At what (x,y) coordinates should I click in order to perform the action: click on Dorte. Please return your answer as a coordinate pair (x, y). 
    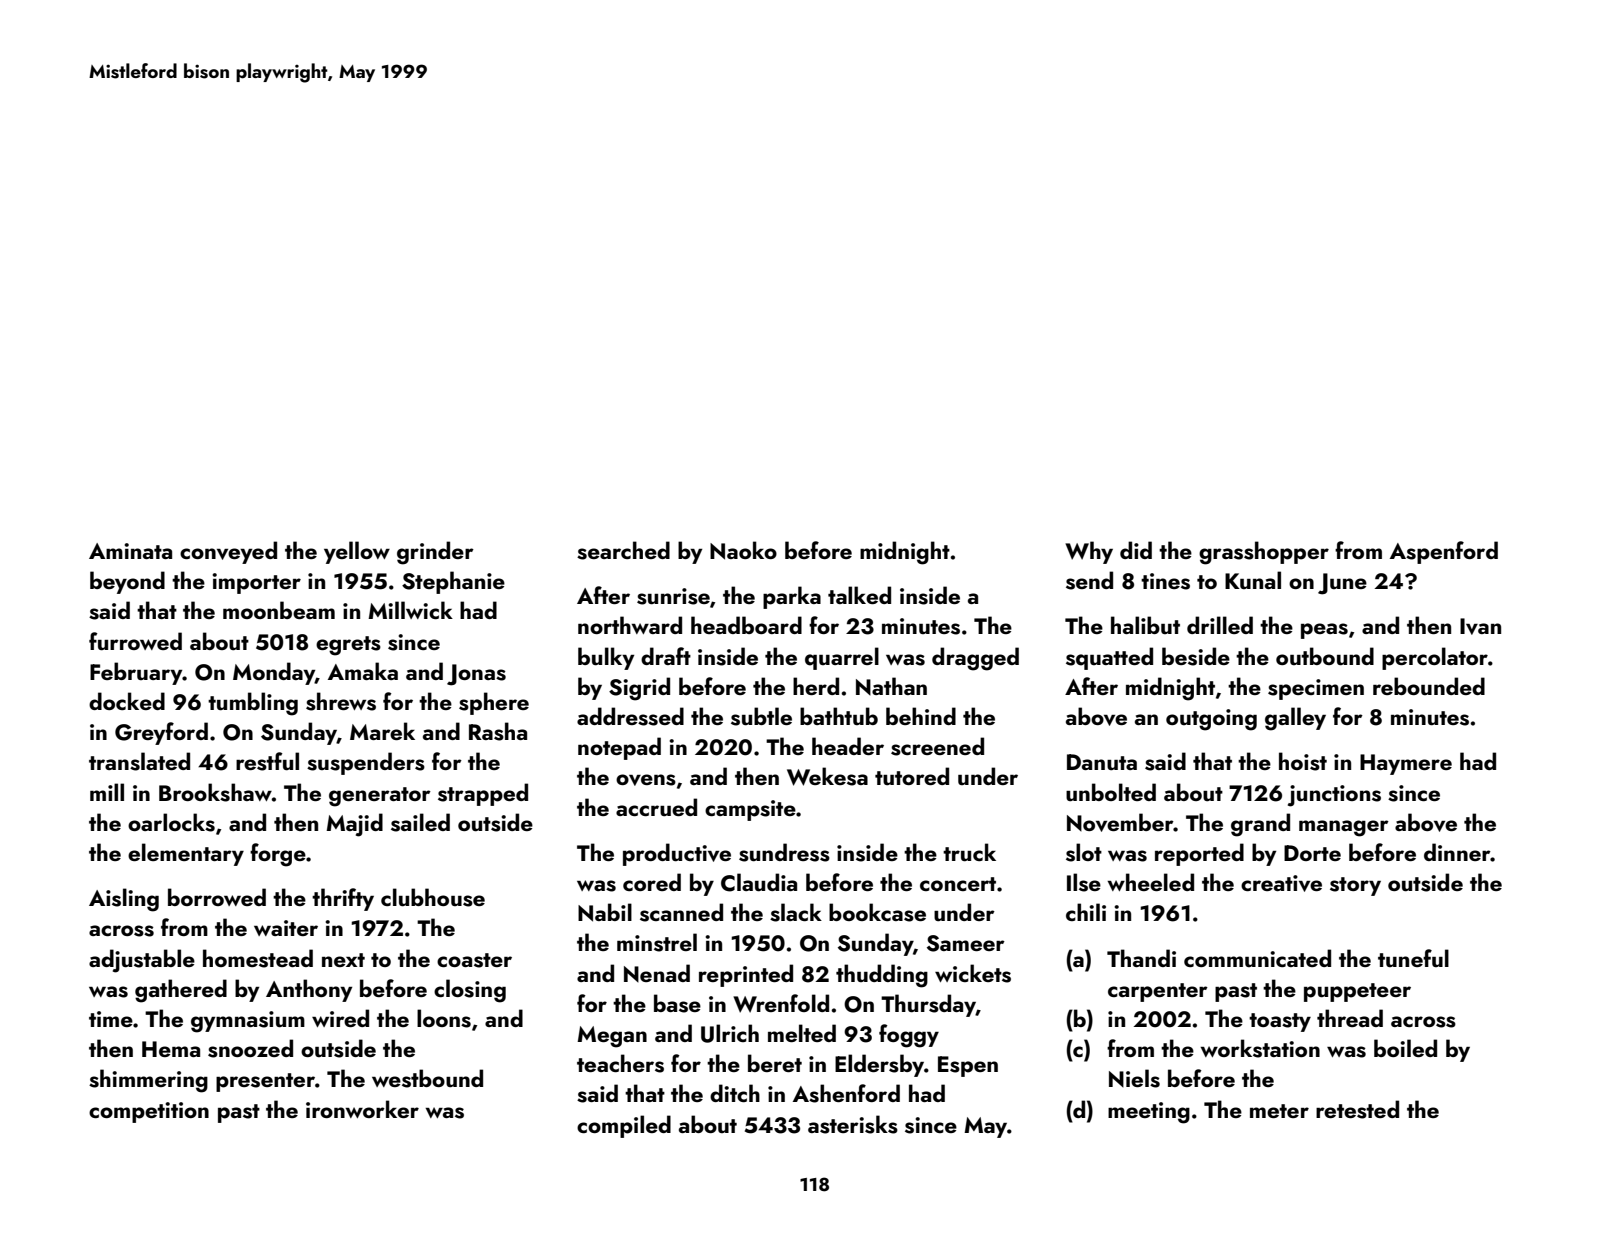
    Looking at the image, I should click on (1312, 853).
